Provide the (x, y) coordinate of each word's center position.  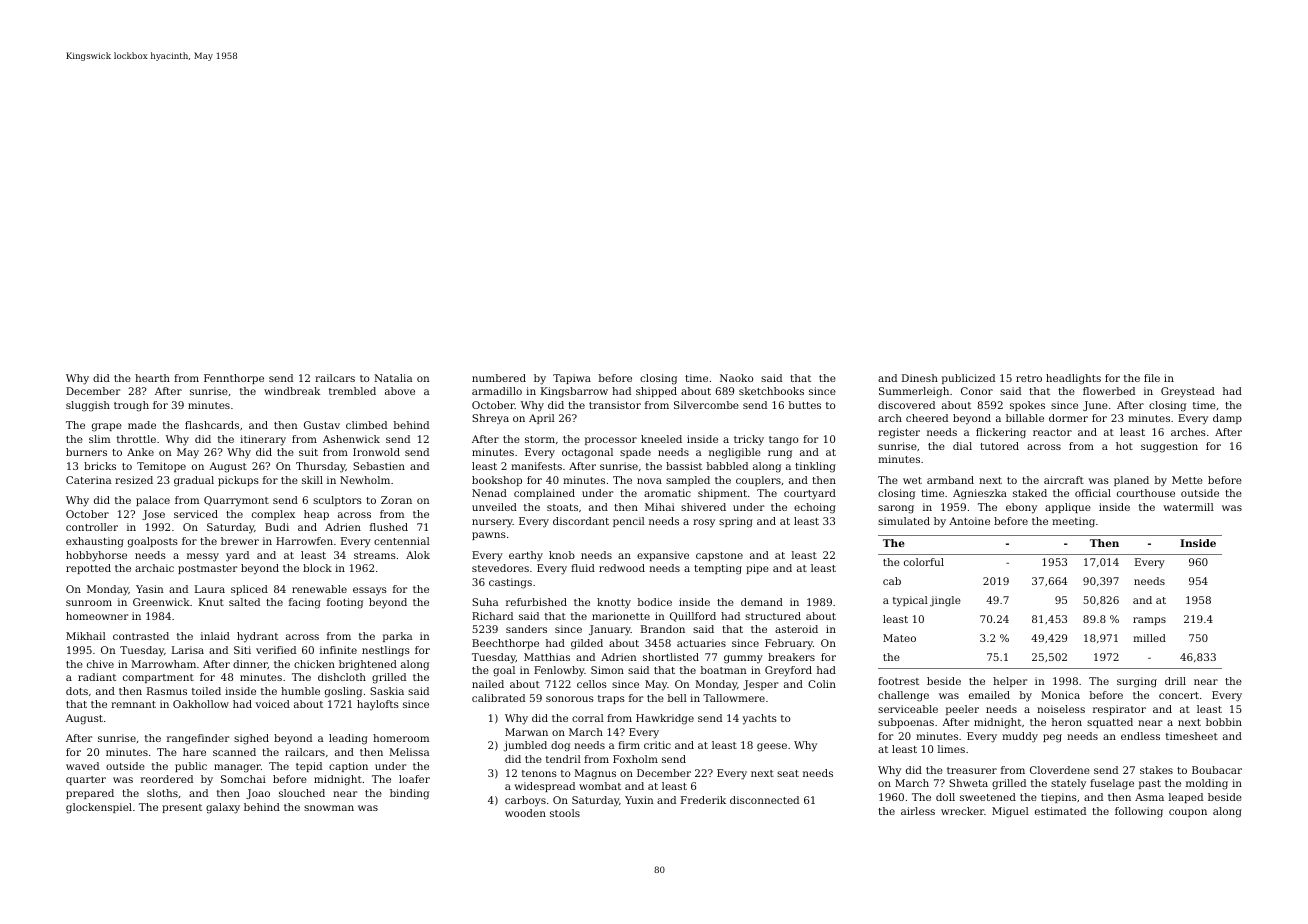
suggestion (1169, 447)
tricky (749, 440)
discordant (581, 521)
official (1093, 493)
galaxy (223, 808)
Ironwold (376, 452)
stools (565, 813)
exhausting (95, 542)
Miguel (1010, 812)
